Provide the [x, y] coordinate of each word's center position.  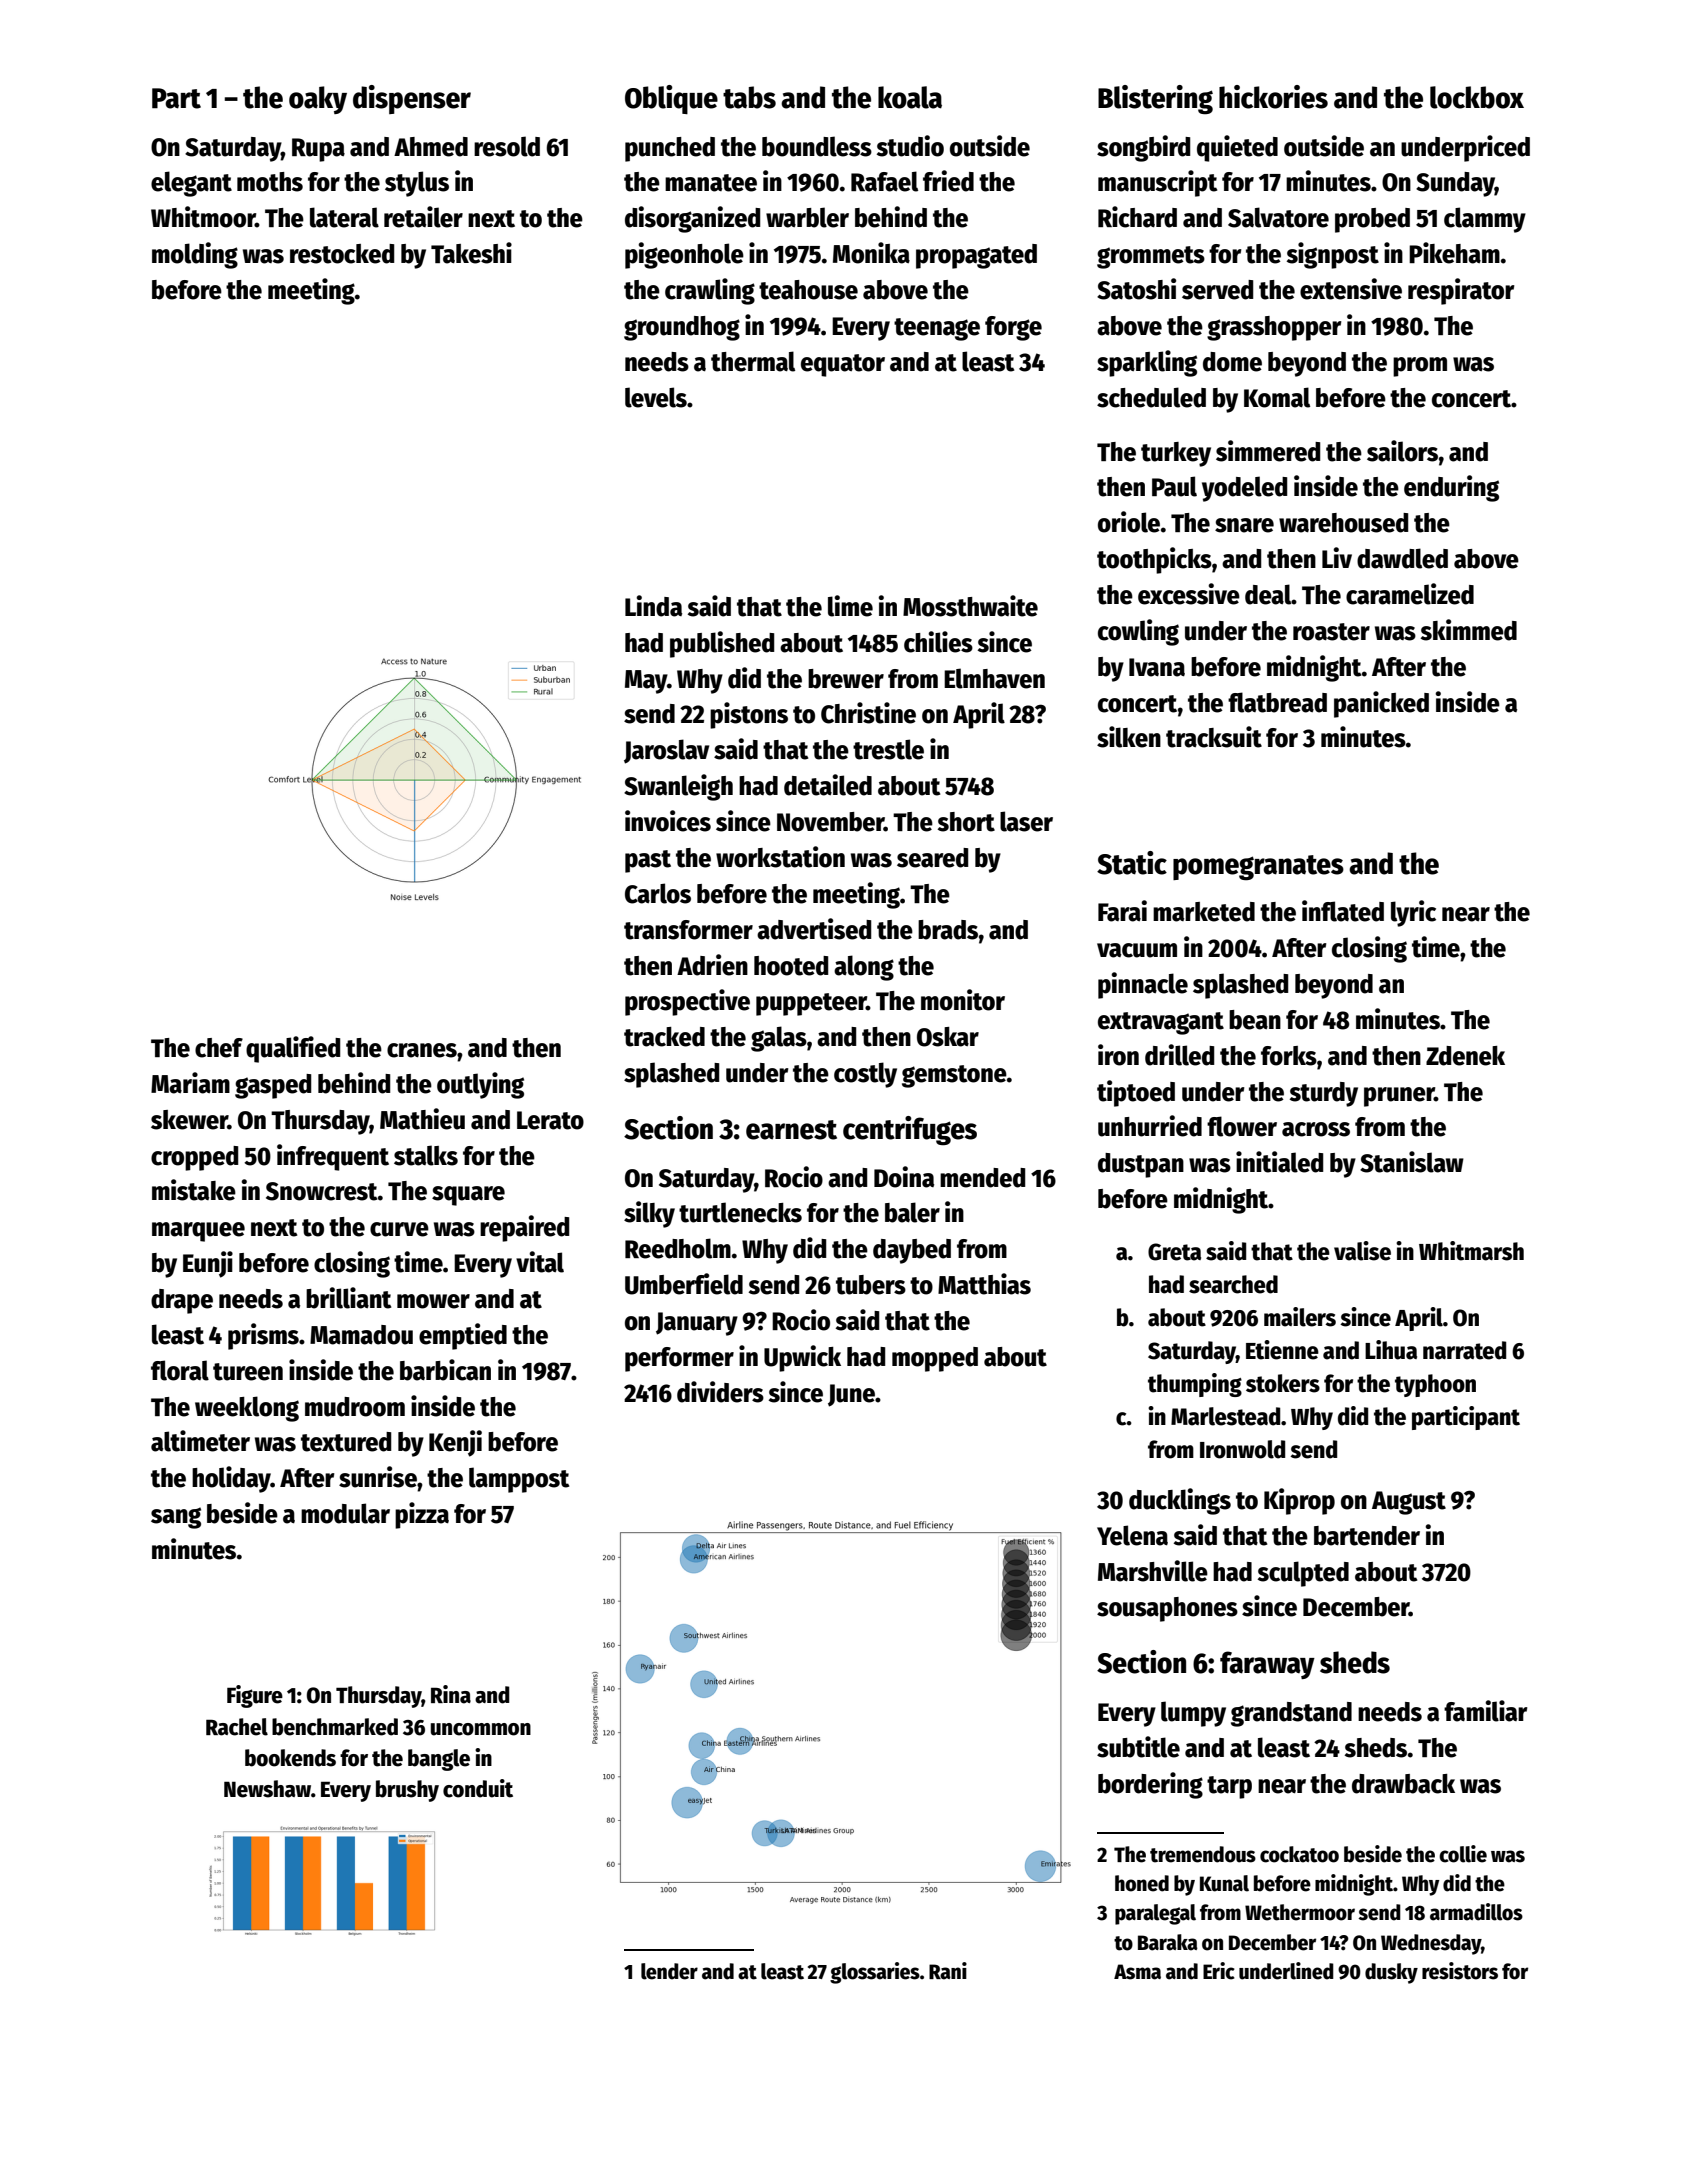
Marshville [1153, 1571]
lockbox [1477, 97]
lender [669, 1971]
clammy [1485, 220]
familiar [1485, 1711]
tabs [749, 97]
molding [195, 255]
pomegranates [1258, 868]
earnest [791, 1130]
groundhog [682, 328]
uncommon [481, 1729]
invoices [668, 821]
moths [270, 182]
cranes [422, 1050]
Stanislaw [1412, 1162]
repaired [524, 1228]
